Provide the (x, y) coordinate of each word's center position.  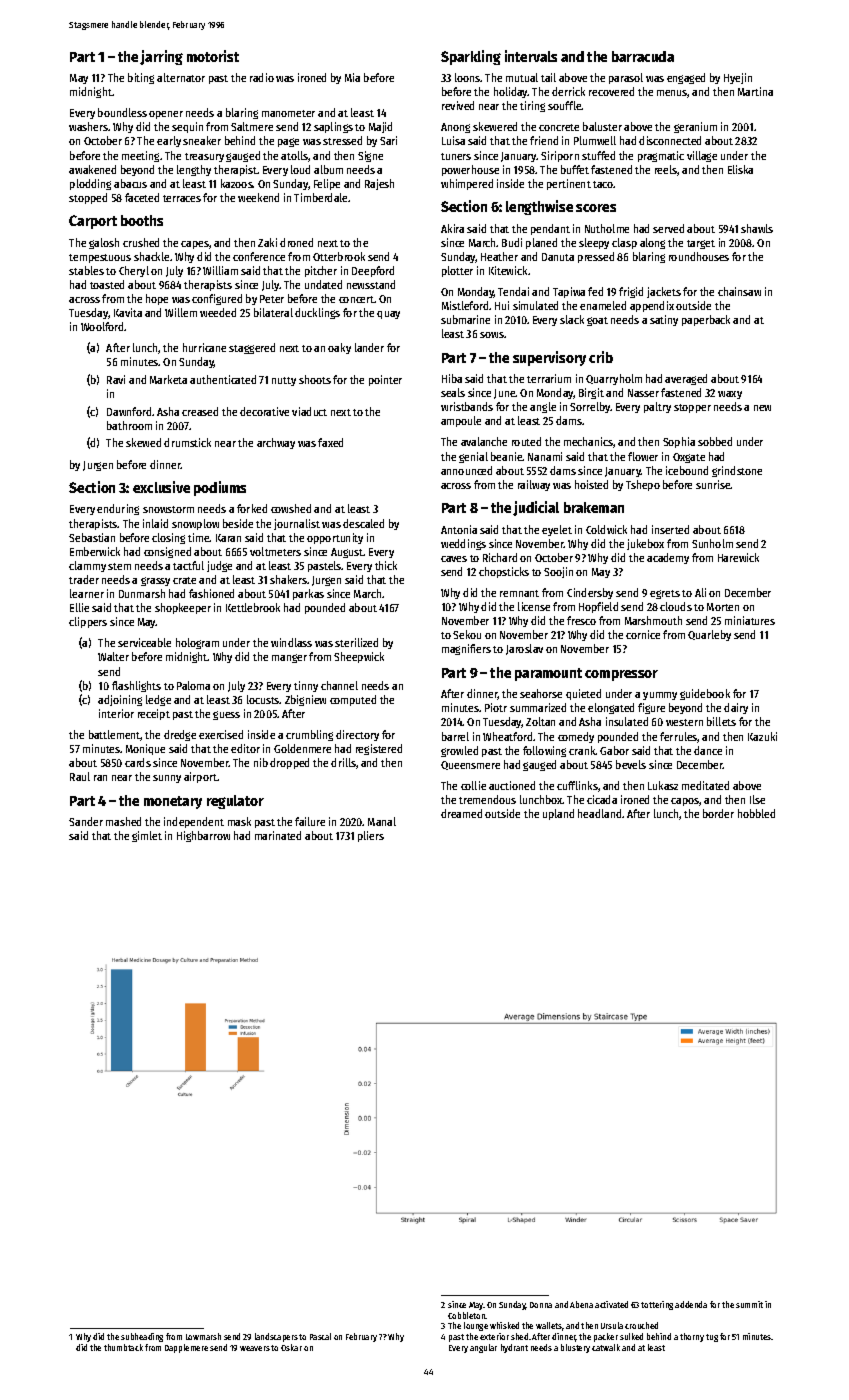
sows (492, 335)
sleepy (594, 243)
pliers (371, 836)
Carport (93, 222)
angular (483, 1348)
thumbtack (123, 1347)
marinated (278, 835)
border (718, 813)
